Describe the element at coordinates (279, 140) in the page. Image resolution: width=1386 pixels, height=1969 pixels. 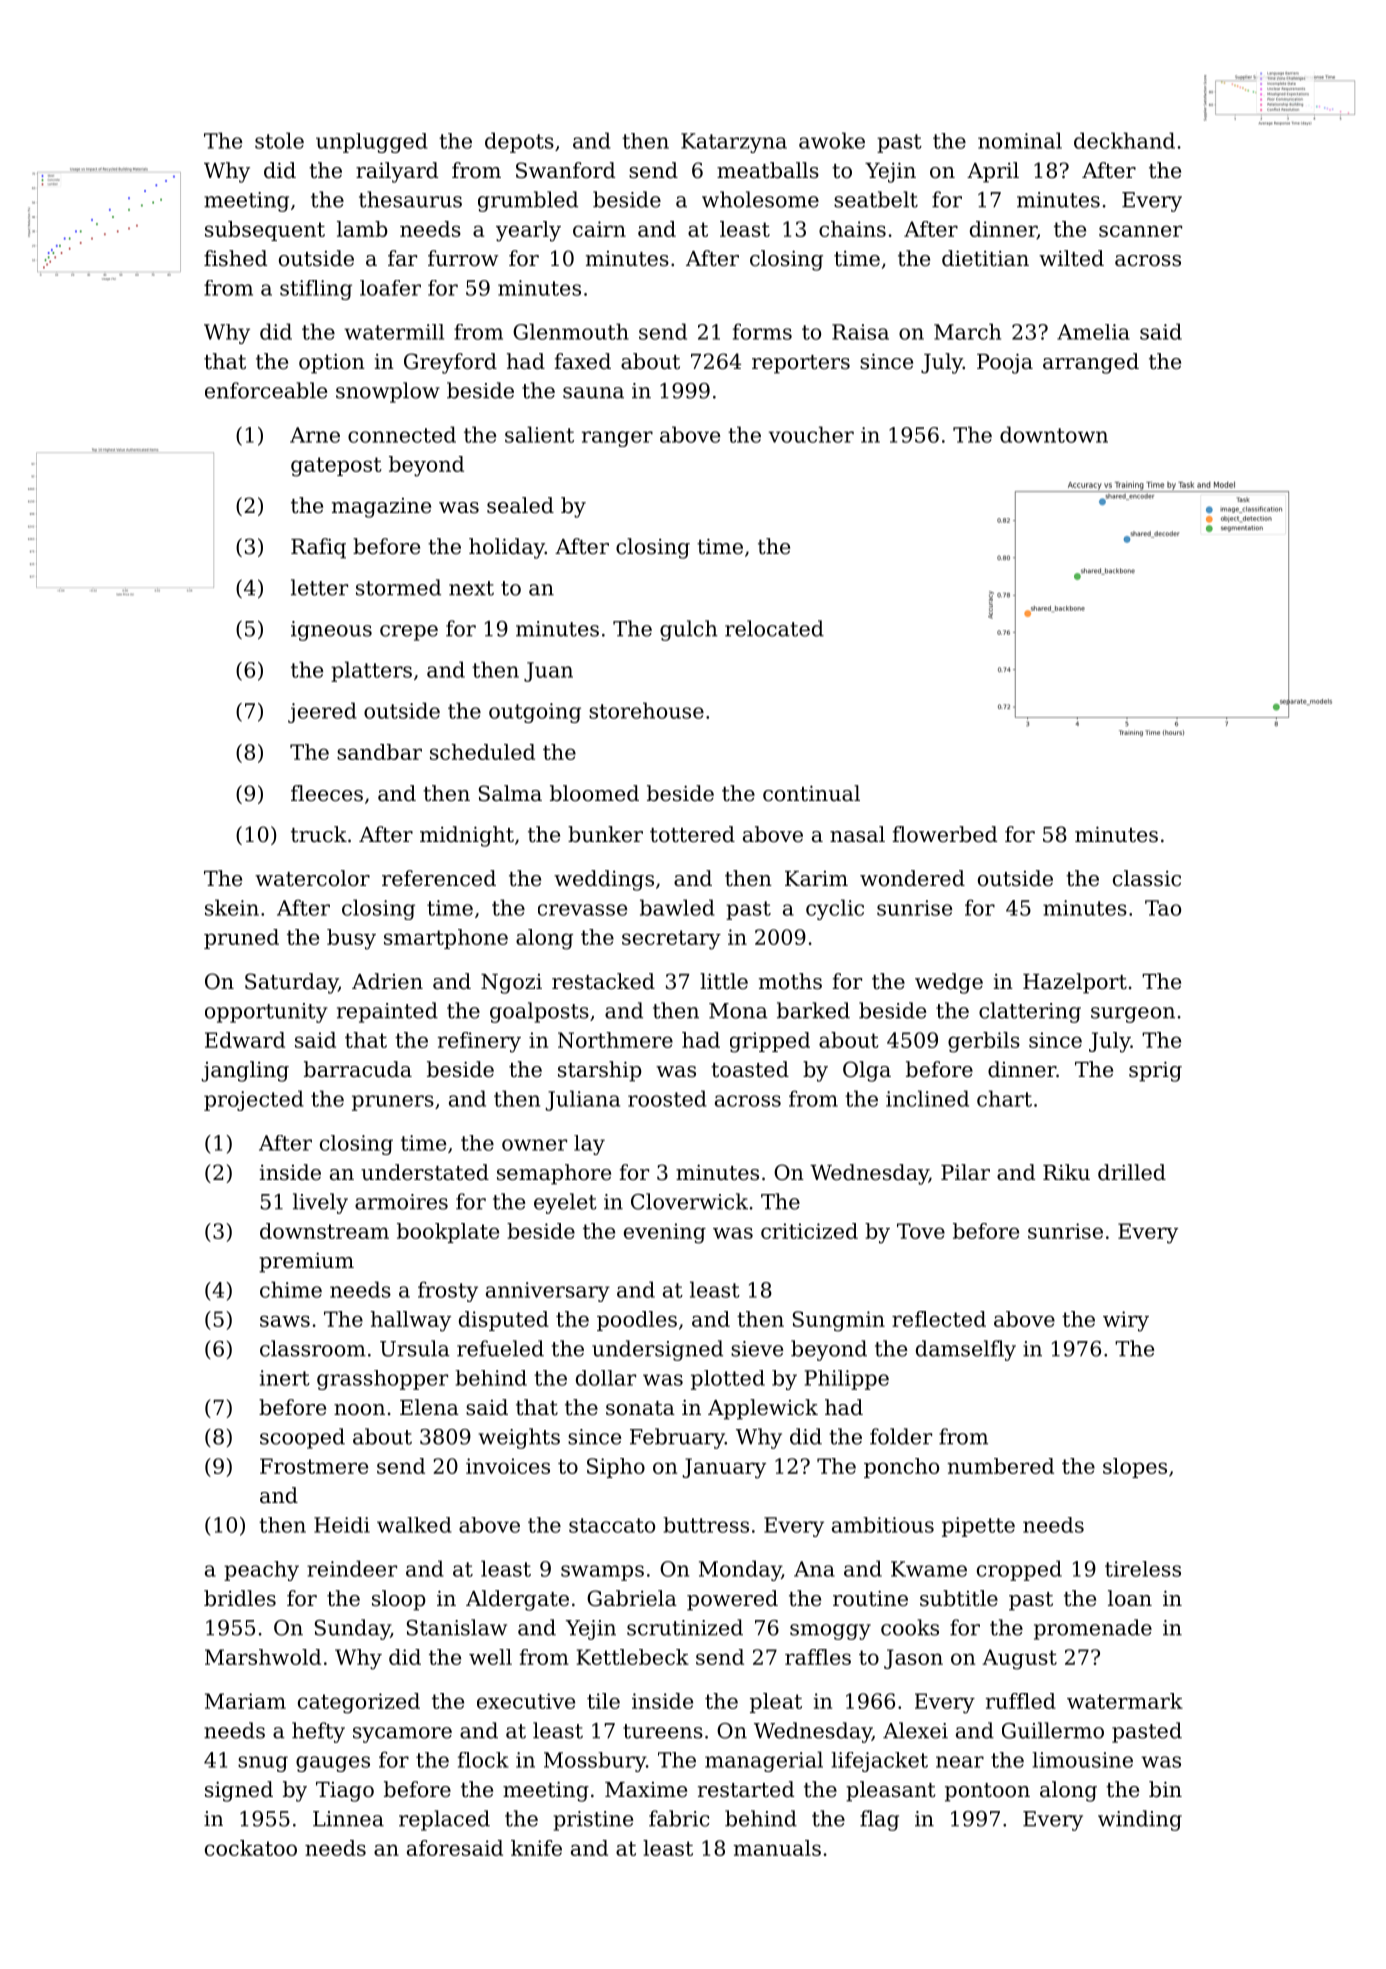
I see `stole` at that location.
